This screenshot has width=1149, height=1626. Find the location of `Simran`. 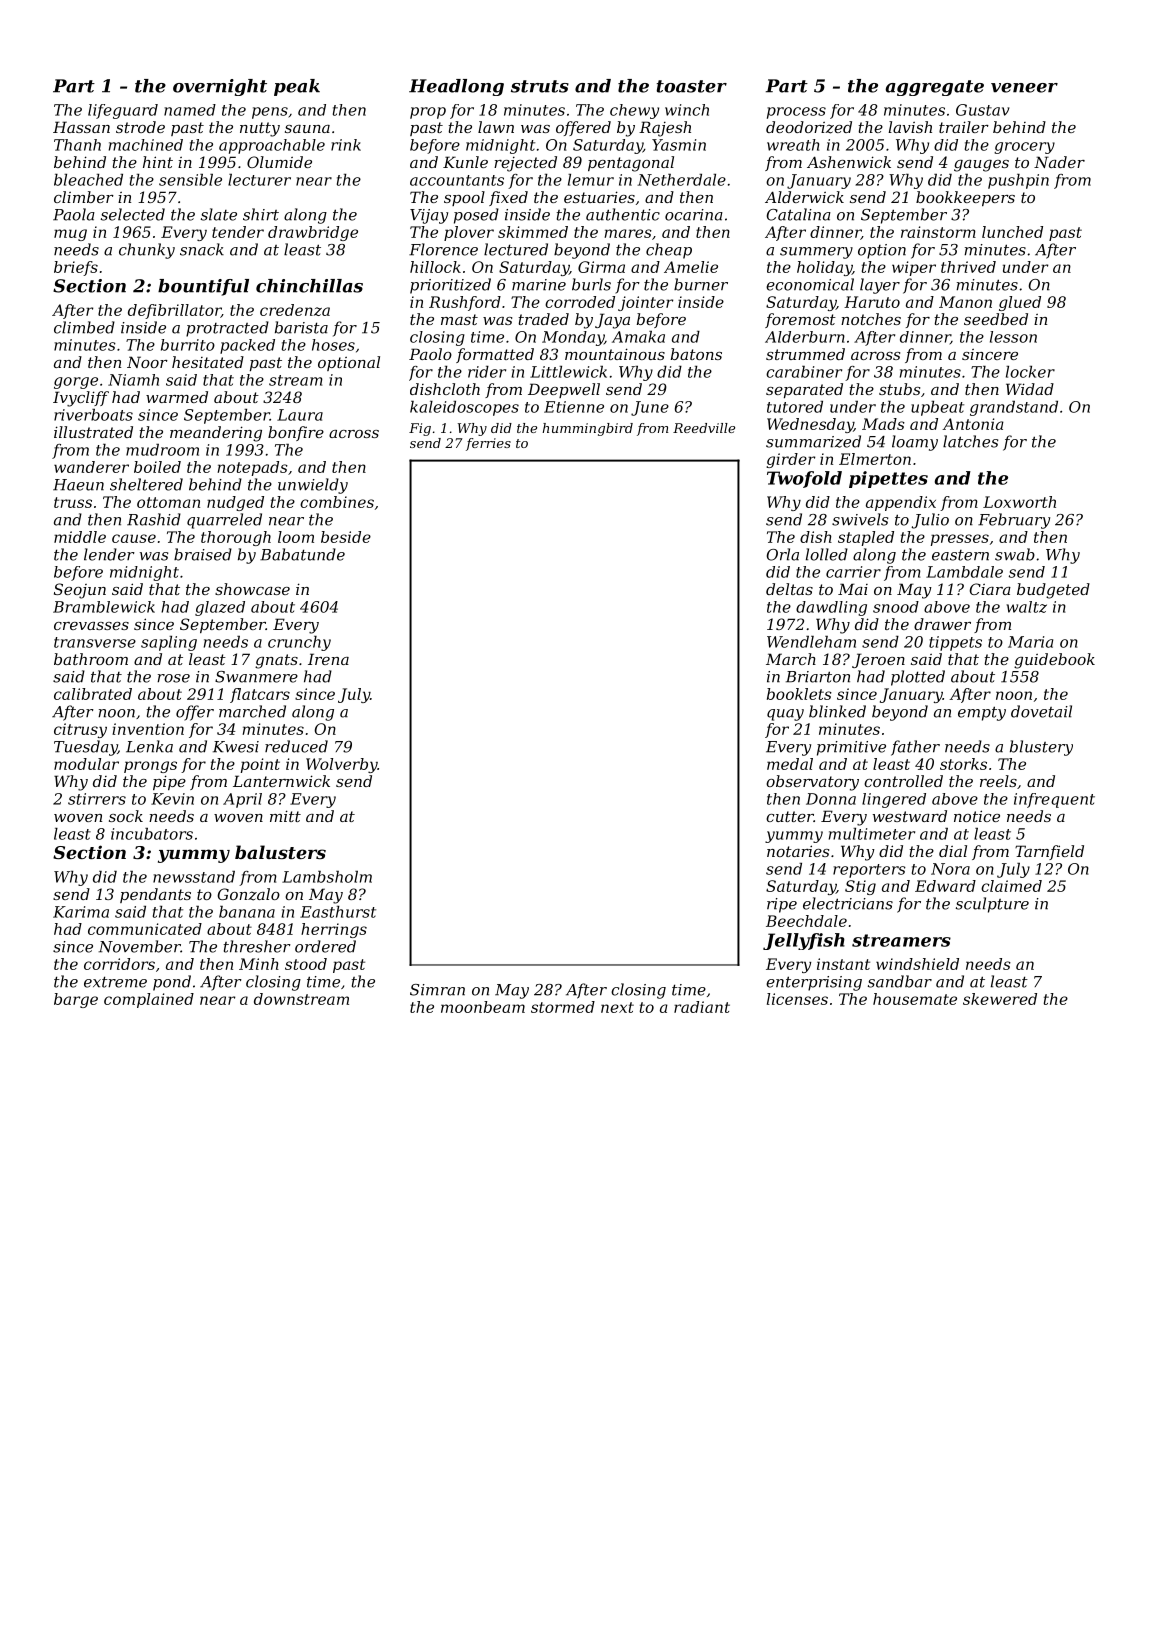

Simran is located at coordinates (437, 990).
